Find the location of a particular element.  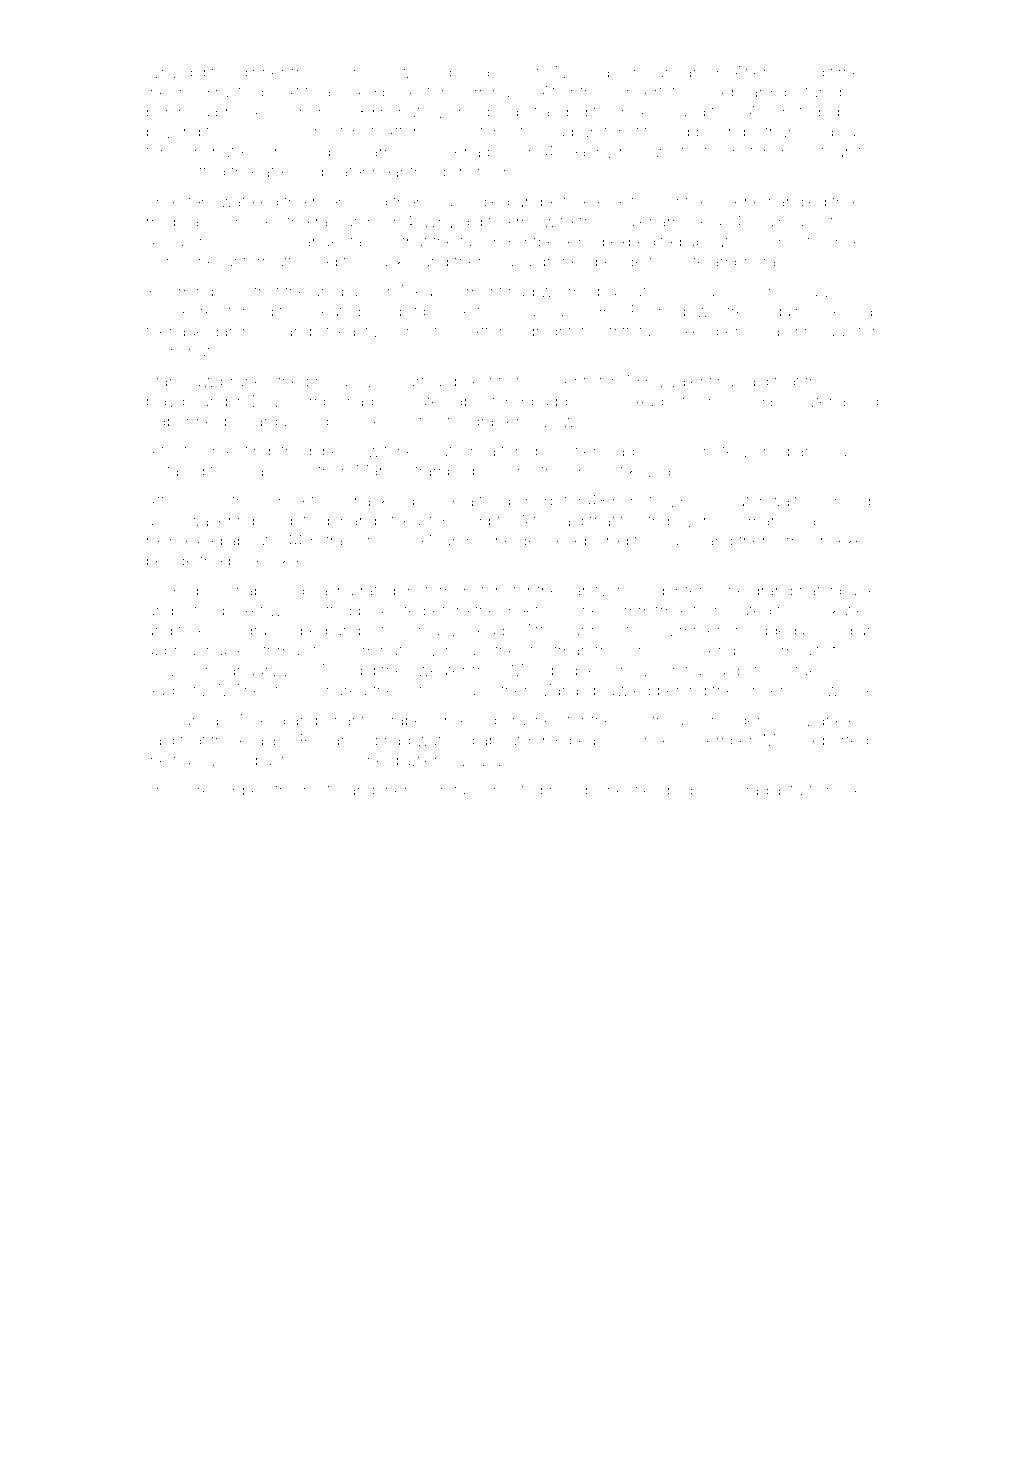

skilled is located at coordinates (474, 720).
